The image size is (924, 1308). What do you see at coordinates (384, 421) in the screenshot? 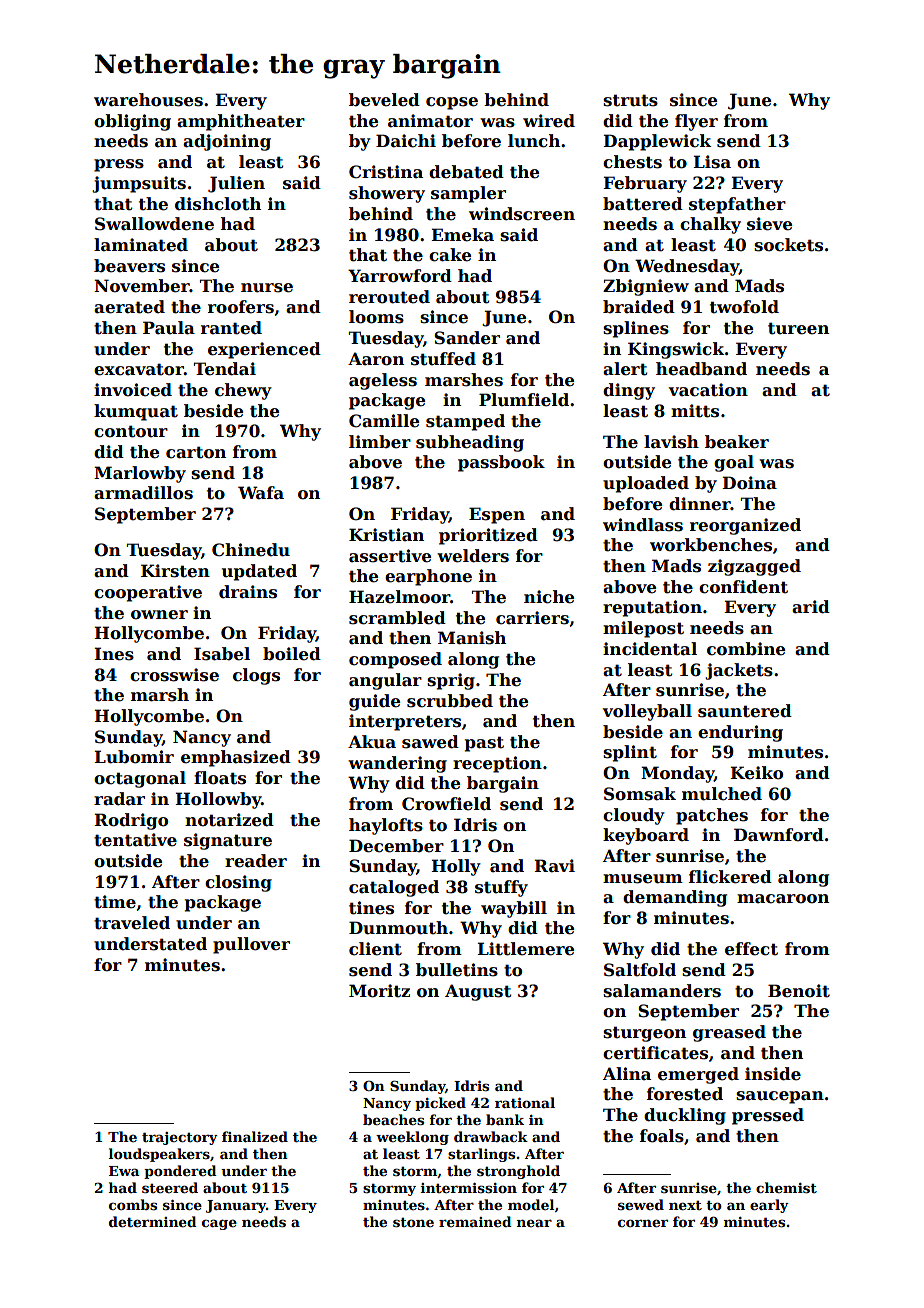
I see `Camille` at bounding box center [384, 421].
